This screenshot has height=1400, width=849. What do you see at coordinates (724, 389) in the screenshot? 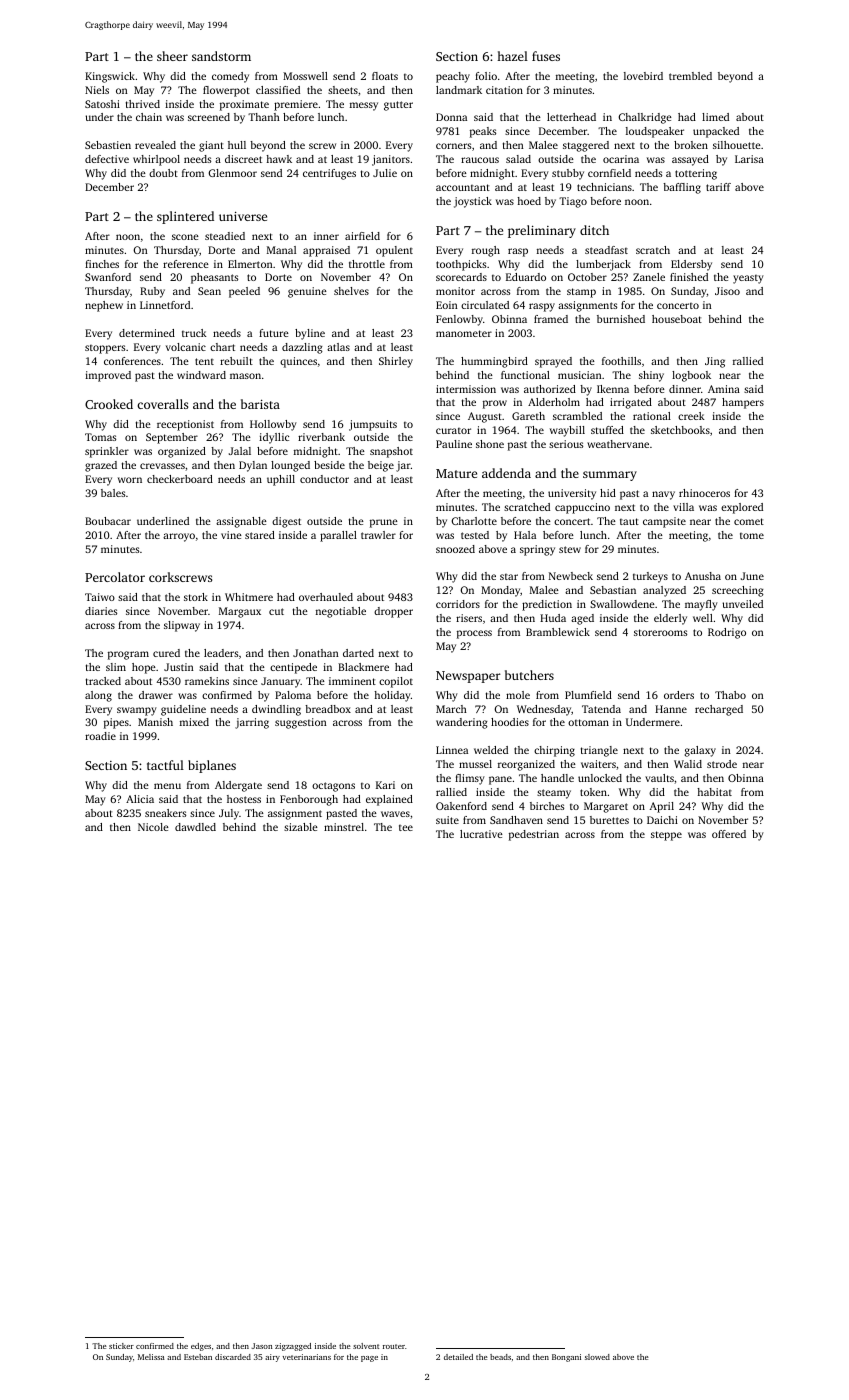
I see `Amina` at bounding box center [724, 389].
